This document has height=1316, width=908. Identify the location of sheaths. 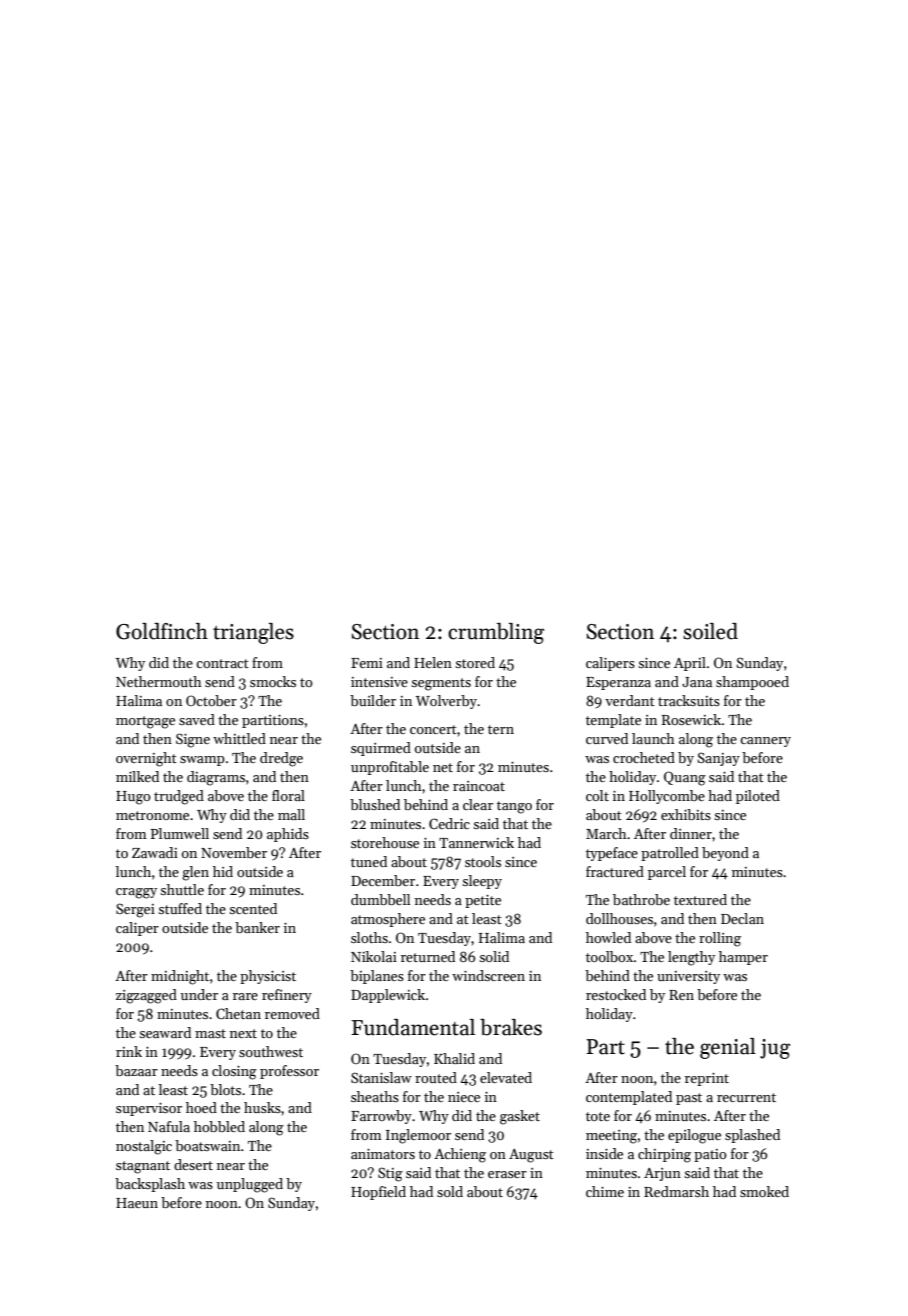
(375, 1096).
